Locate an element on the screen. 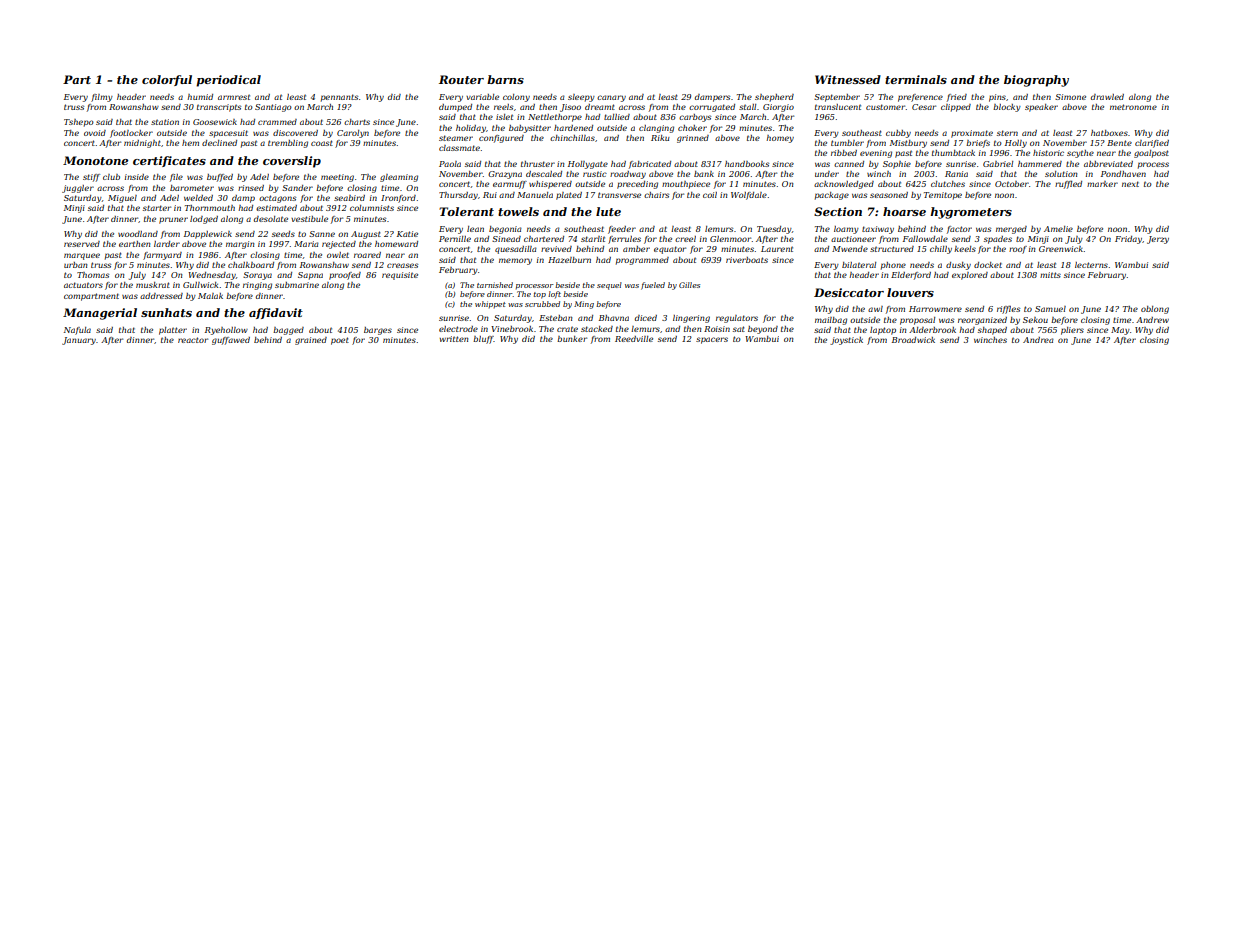  Wolfdale is located at coordinates (749, 196).
